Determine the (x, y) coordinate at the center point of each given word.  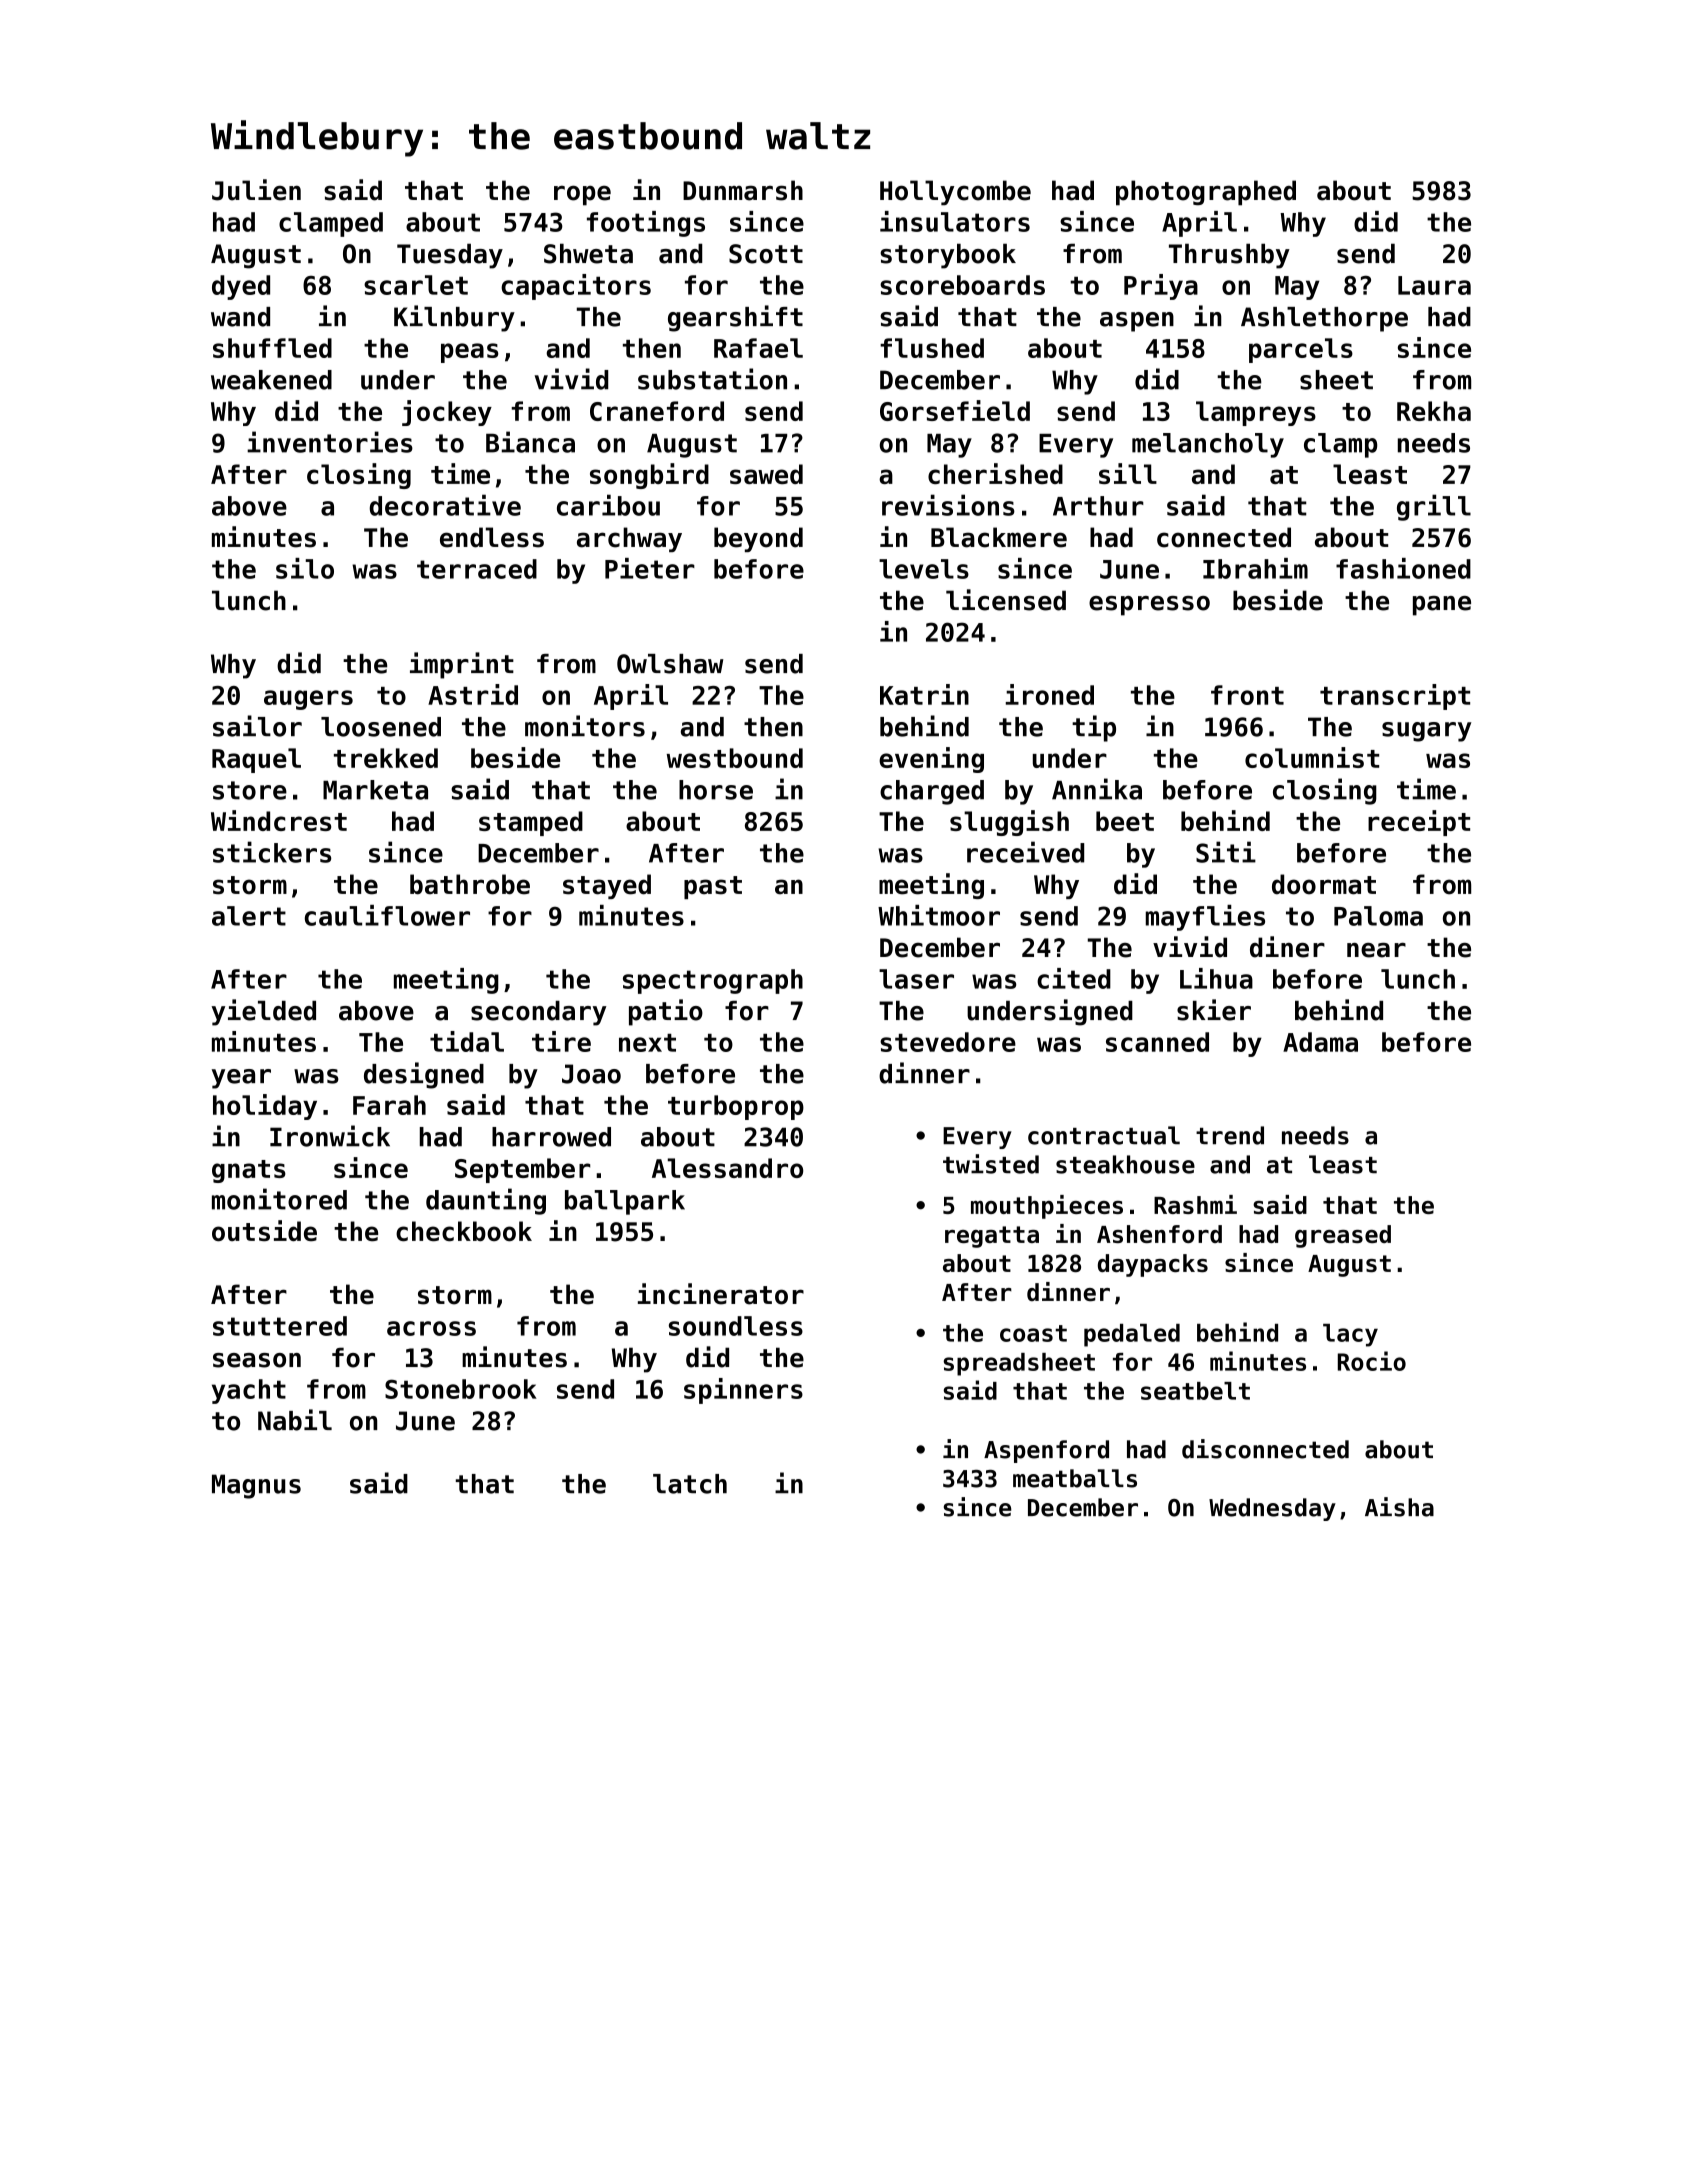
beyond (758, 539)
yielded (263, 1012)
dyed (241, 287)
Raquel (256, 760)
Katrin (924, 694)
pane (1442, 606)
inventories (330, 442)
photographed (1206, 193)
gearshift (735, 318)
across (431, 1328)
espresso (1149, 606)
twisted (991, 1164)
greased (1343, 1236)
